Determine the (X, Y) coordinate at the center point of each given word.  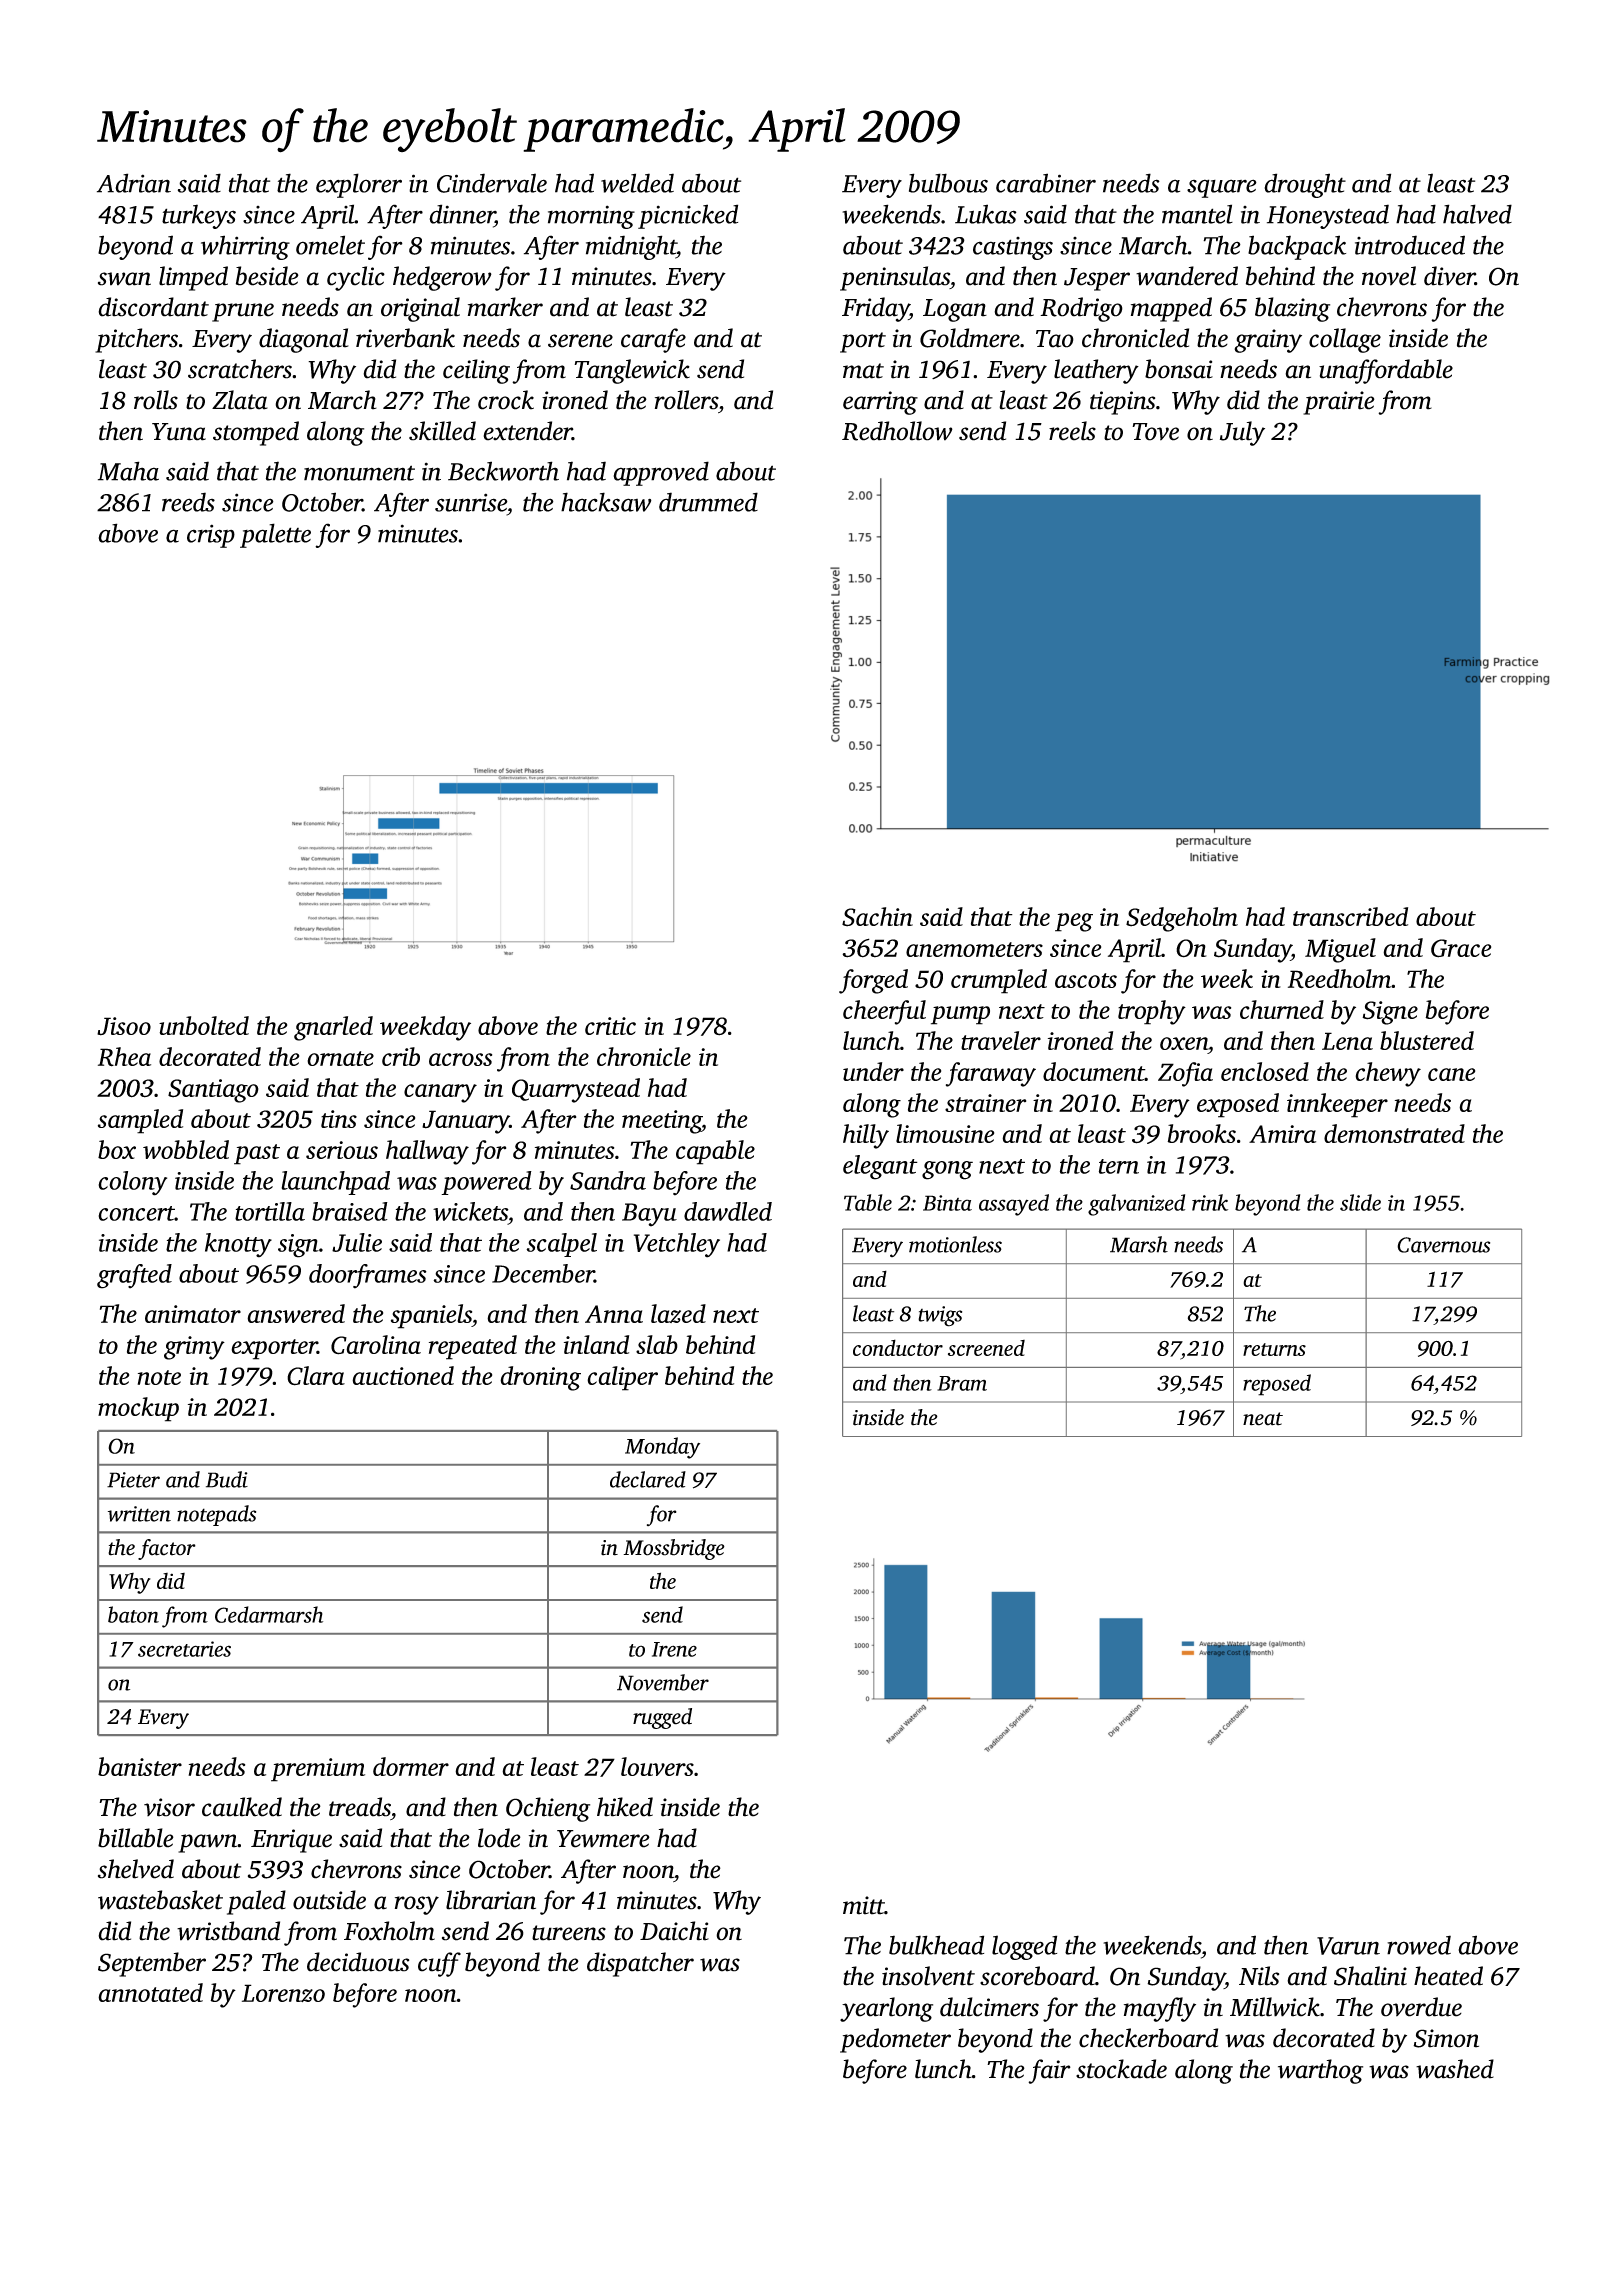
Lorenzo (283, 1993)
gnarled (333, 1028)
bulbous (948, 183)
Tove (1155, 432)
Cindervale (492, 183)
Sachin (877, 917)
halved (1477, 214)
